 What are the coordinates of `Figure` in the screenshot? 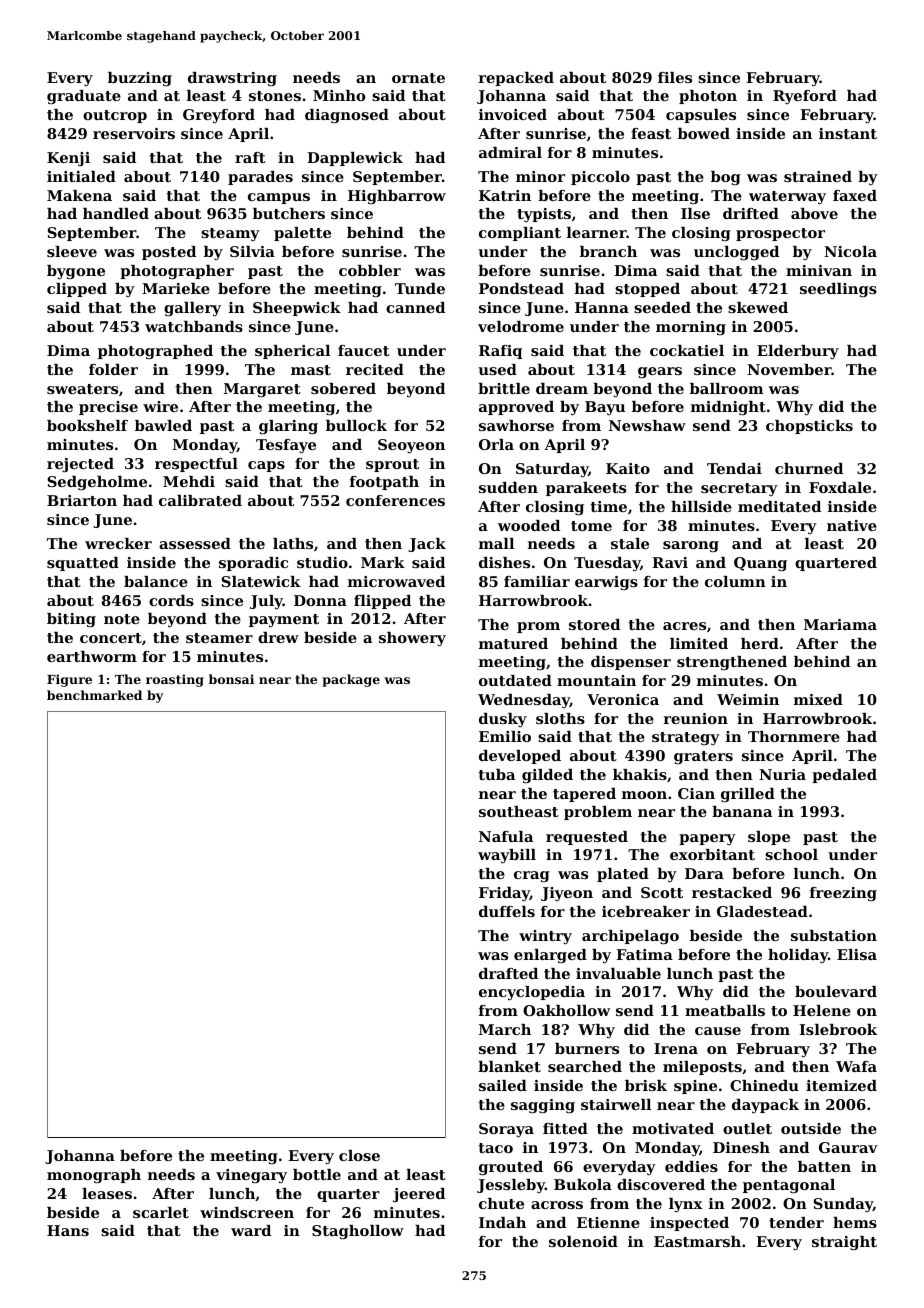 It's located at (69, 680).
